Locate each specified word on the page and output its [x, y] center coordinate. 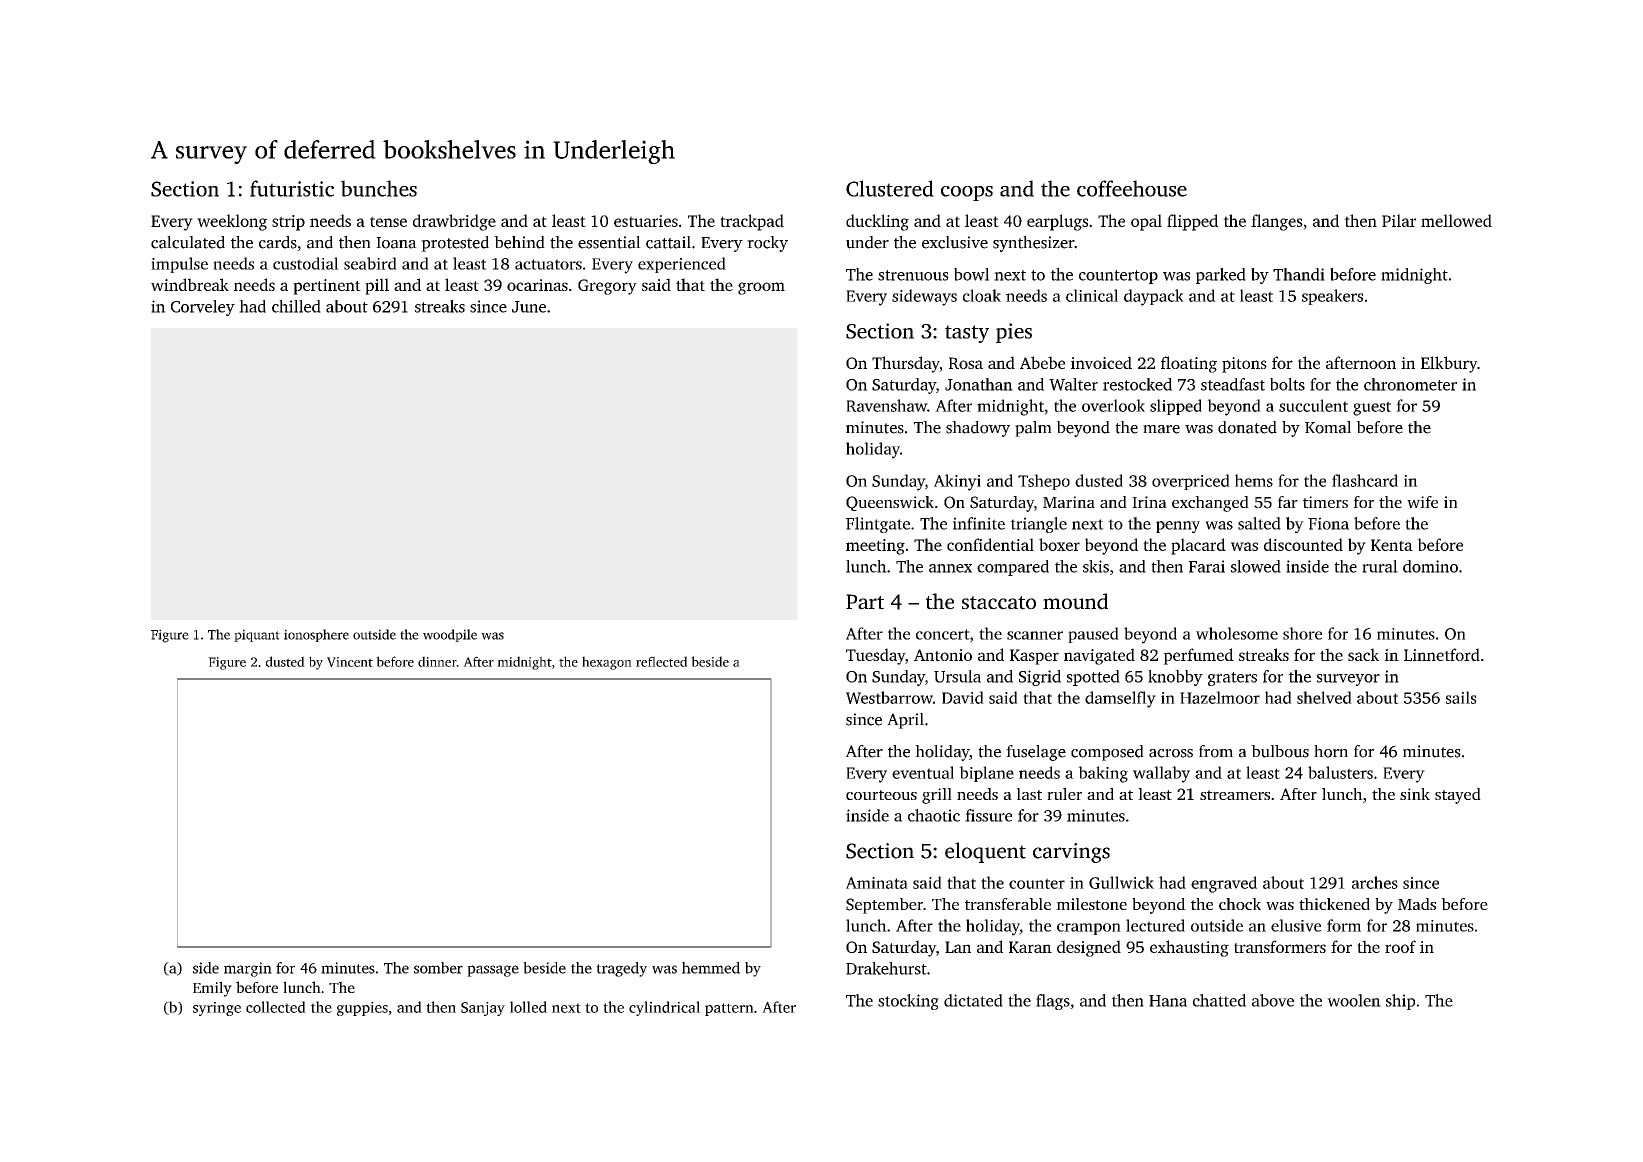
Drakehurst [886, 968]
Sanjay [483, 1009]
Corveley [203, 308]
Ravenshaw [886, 405]
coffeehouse [1132, 188]
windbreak [190, 284]
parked [1221, 276]
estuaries [646, 221]
